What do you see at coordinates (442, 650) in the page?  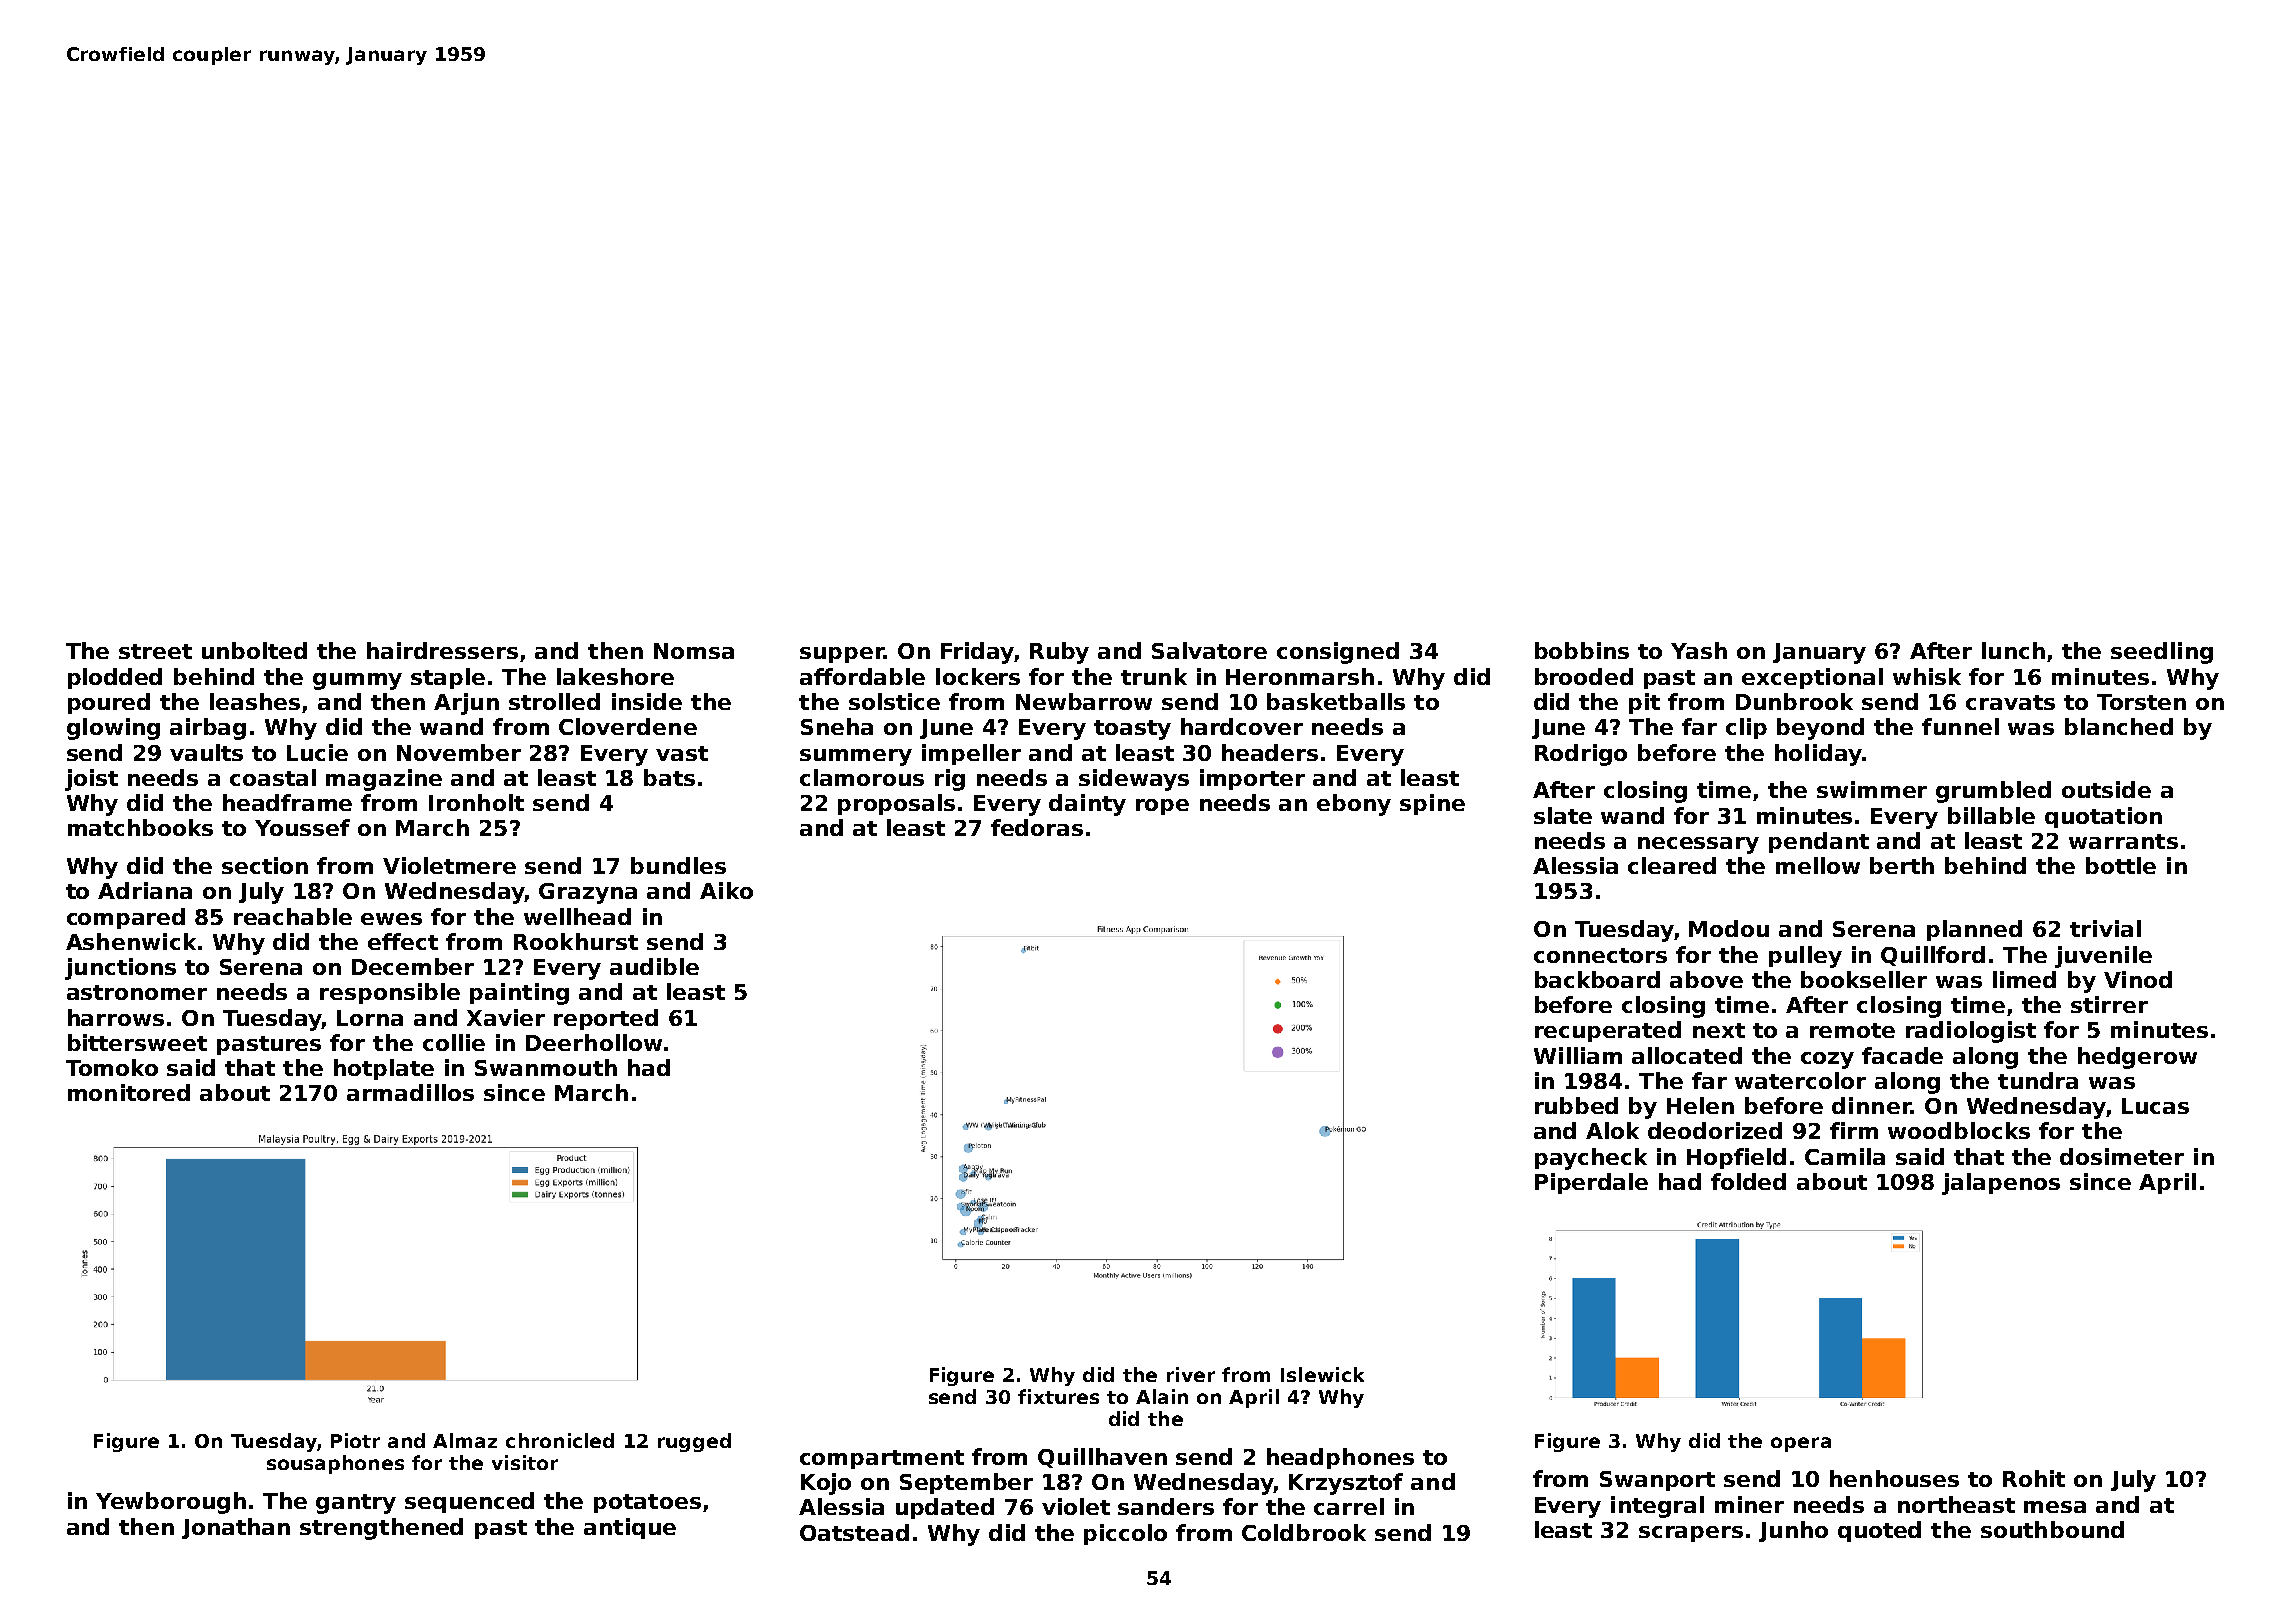 I see `hairdressers` at bounding box center [442, 650].
